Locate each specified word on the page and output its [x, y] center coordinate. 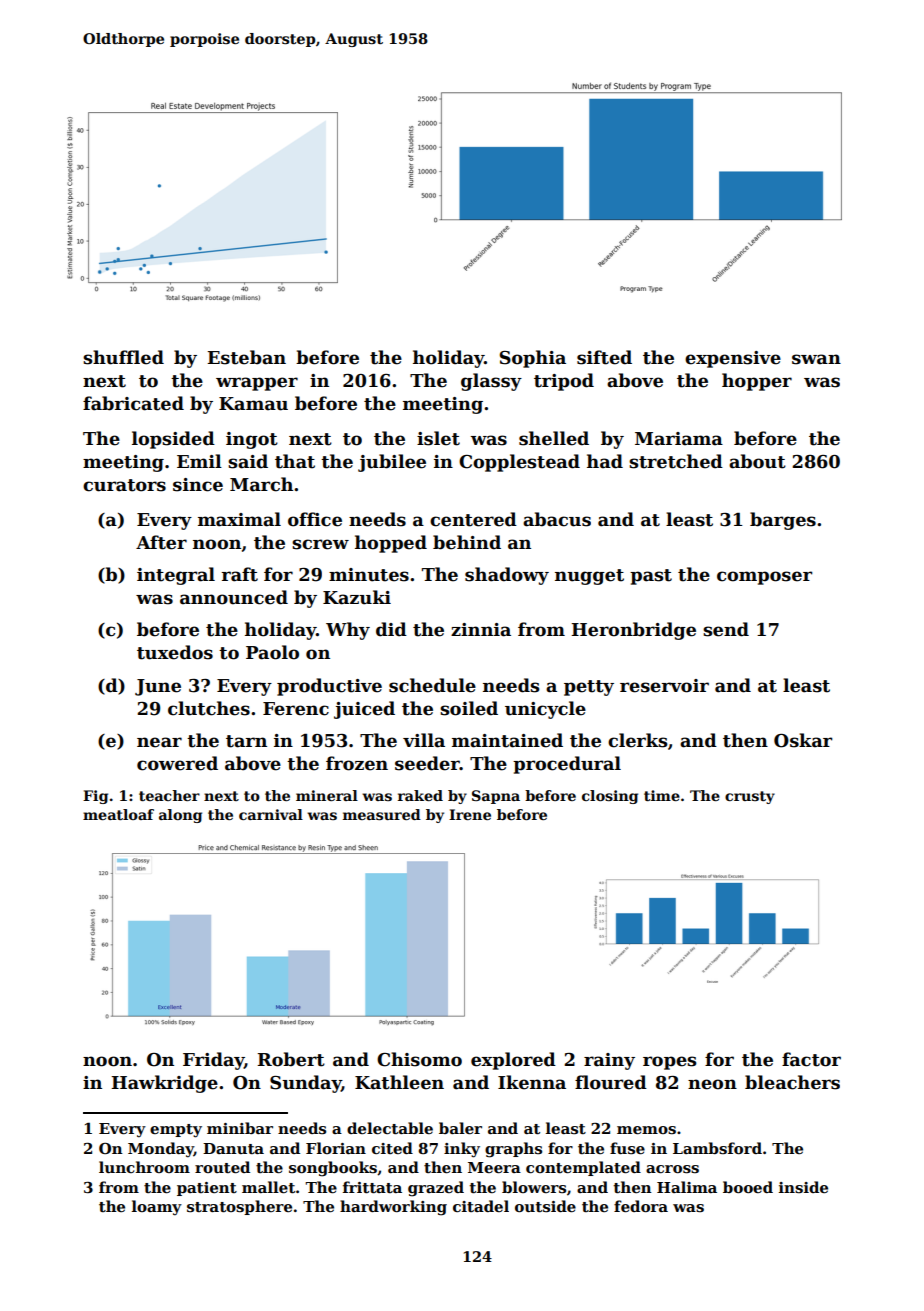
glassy [491, 382]
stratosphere [239, 1207]
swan [816, 359]
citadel [481, 1206]
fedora [641, 1206]
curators [124, 485]
